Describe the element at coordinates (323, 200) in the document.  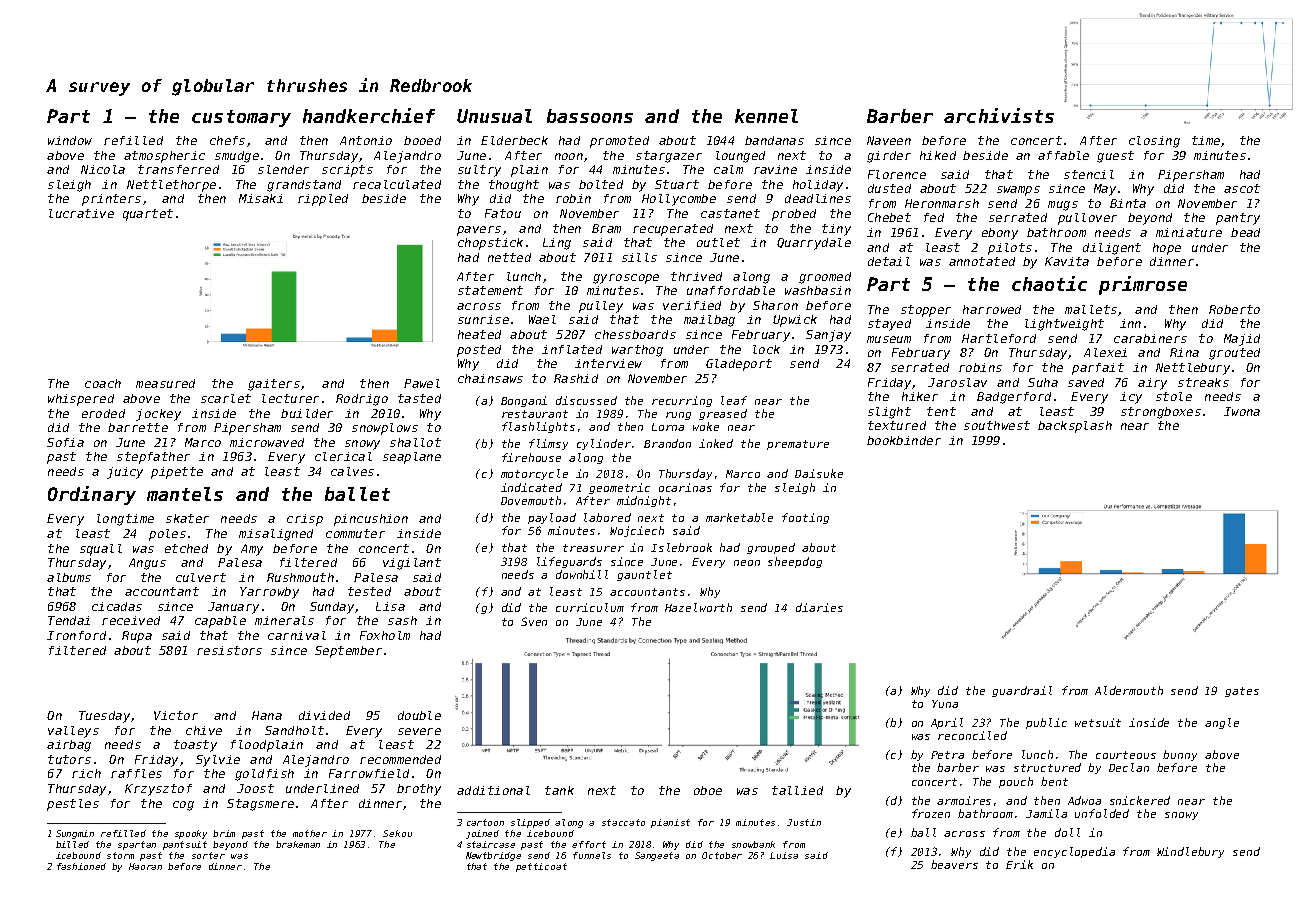
I see `rippled` at that location.
